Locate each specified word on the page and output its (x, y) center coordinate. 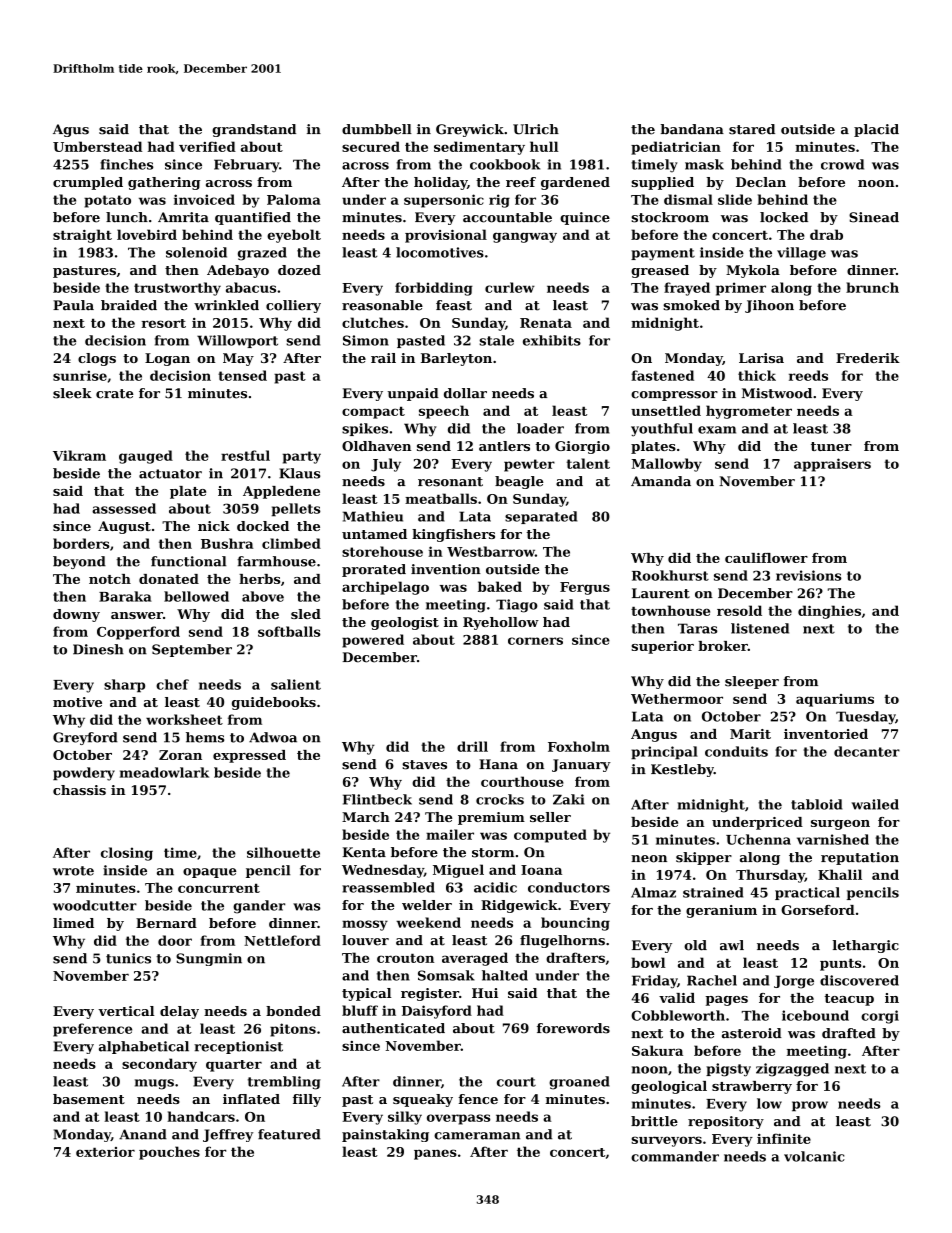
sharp (124, 686)
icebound (815, 1015)
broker (723, 646)
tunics (128, 958)
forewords (573, 1028)
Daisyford (437, 1012)
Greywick (470, 130)
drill (472, 746)
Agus (71, 130)
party (302, 457)
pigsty (728, 1070)
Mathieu (373, 516)
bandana (692, 129)
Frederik (868, 358)
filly (307, 1100)
